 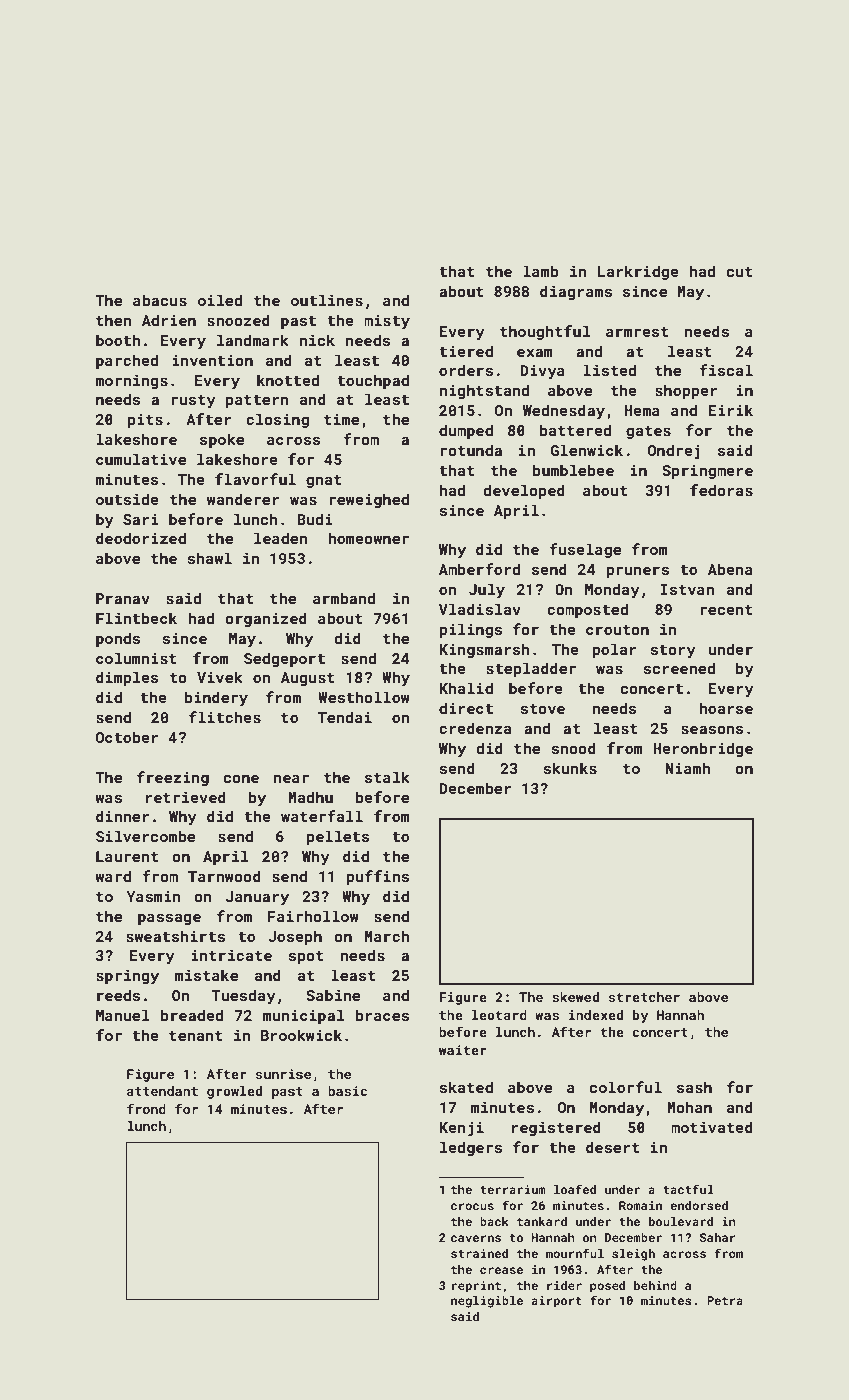 I want to click on snood, so click(x=573, y=748).
